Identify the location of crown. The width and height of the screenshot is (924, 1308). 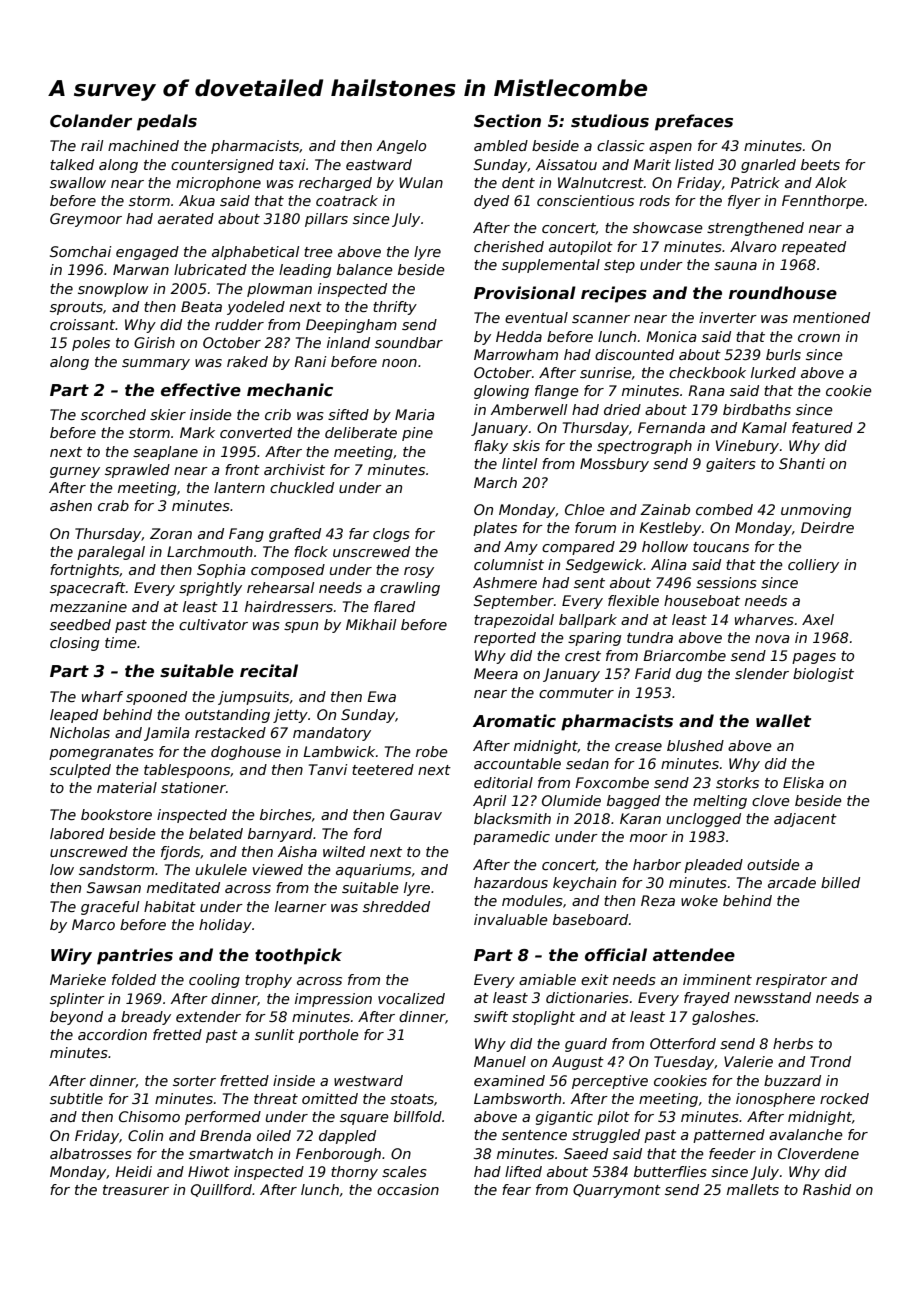
(819, 338).
